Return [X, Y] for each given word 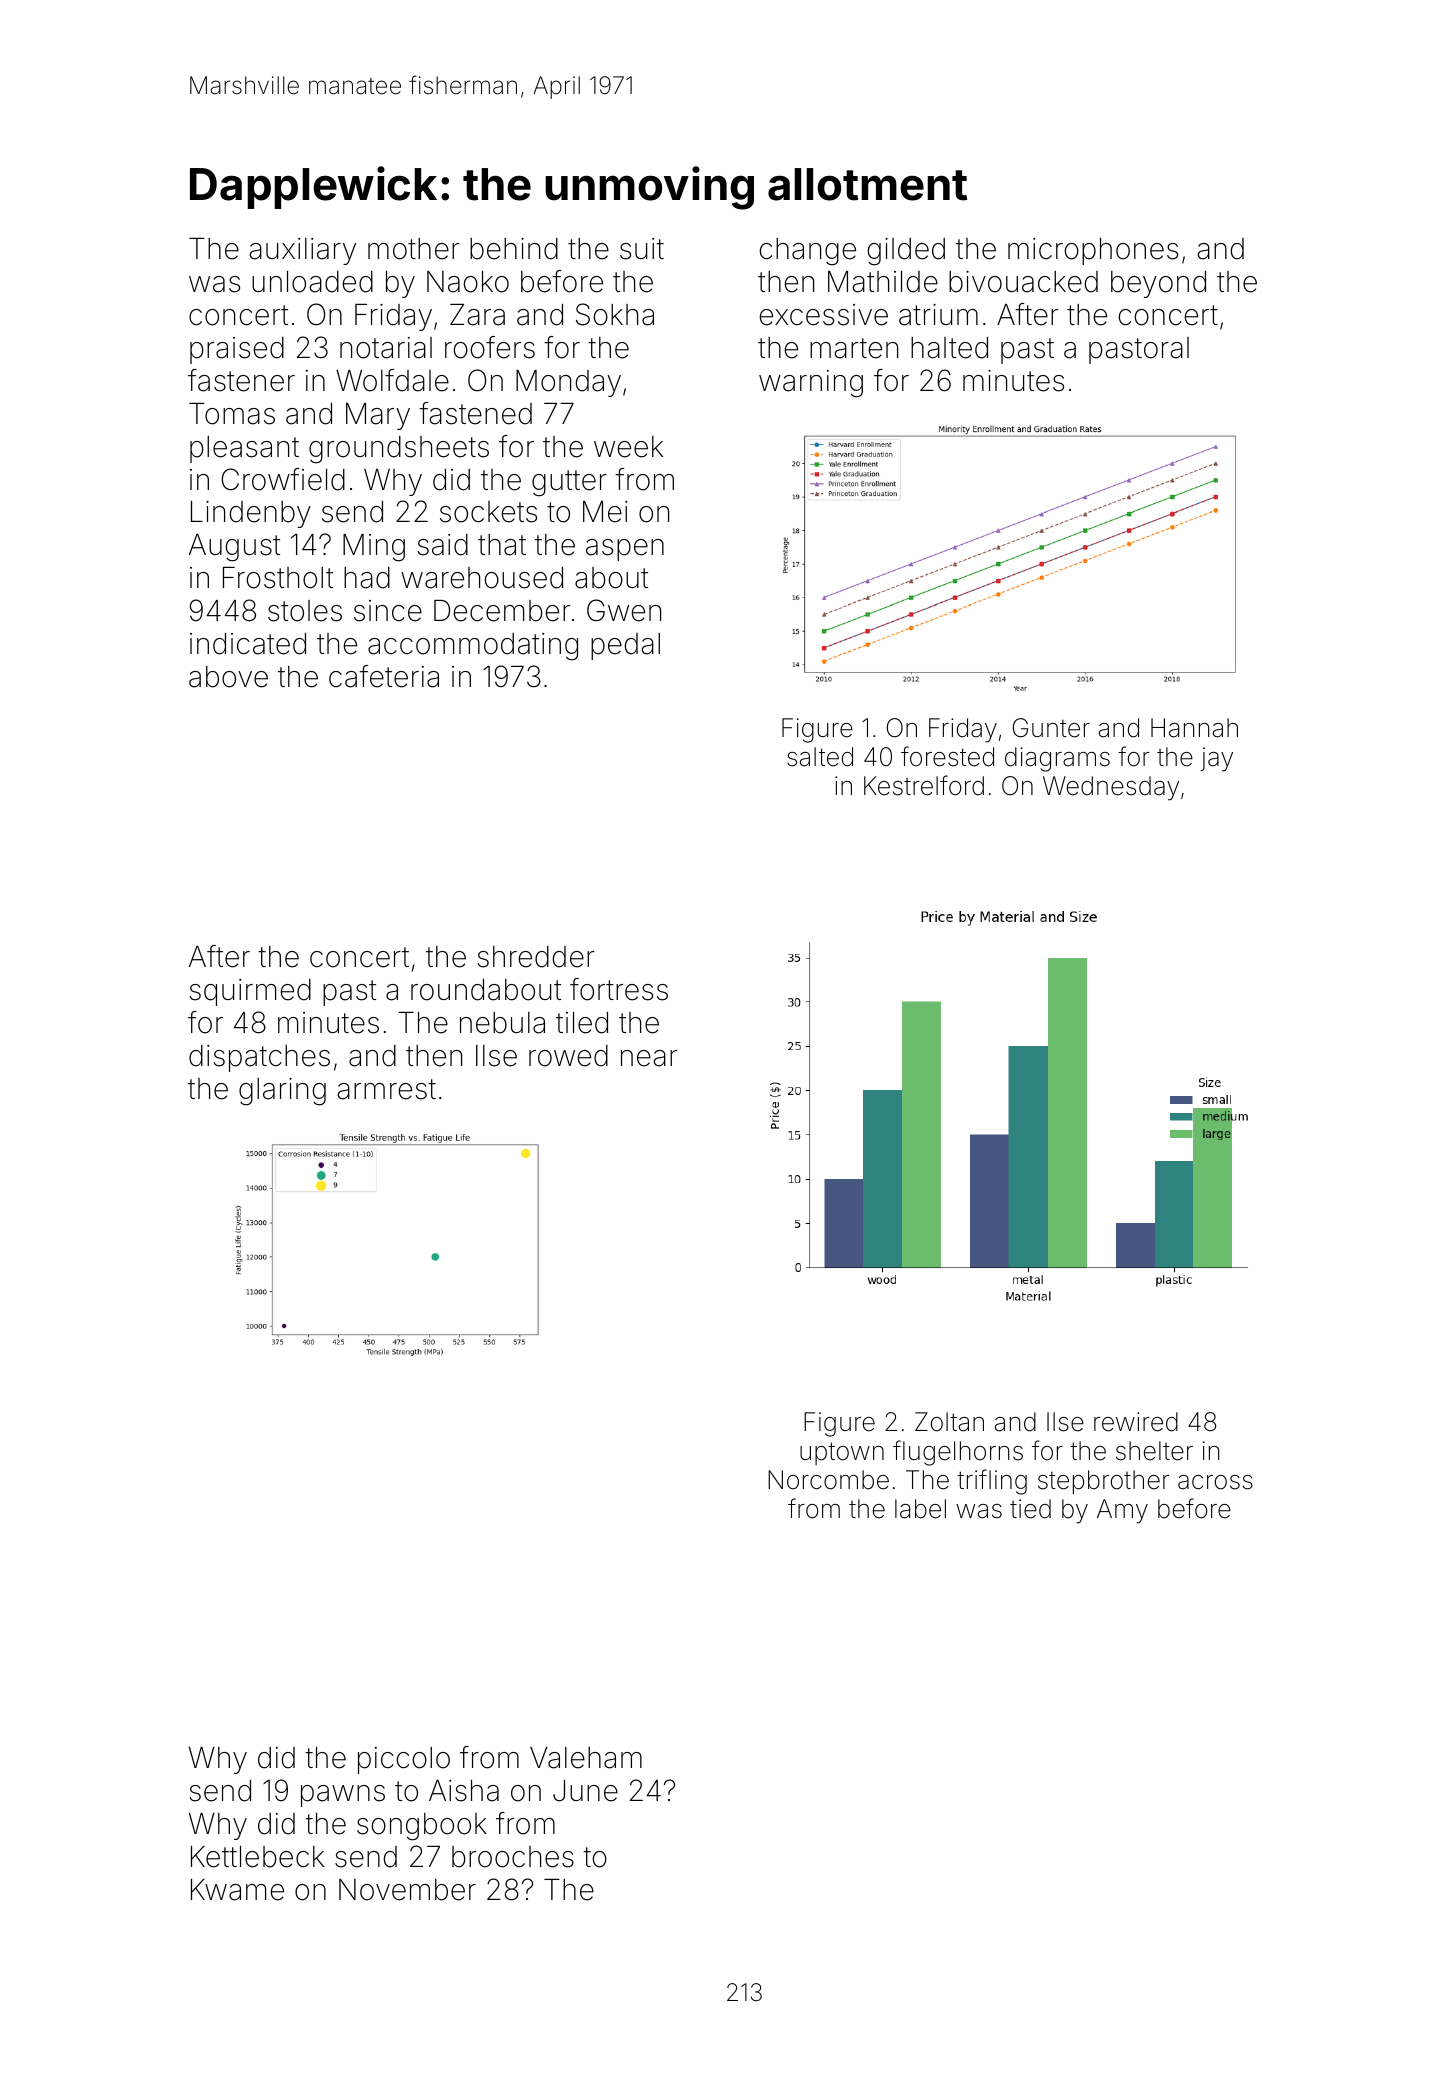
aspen [625, 550]
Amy [1122, 1511]
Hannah [1194, 728]
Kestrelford [924, 785]
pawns [343, 1796]
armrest [386, 1089]
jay [1216, 759]
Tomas [232, 414]
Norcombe [828, 1480]
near [649, 1058]
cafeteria [384, 676]
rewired [1136, 1422]
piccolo [404, 1760]
